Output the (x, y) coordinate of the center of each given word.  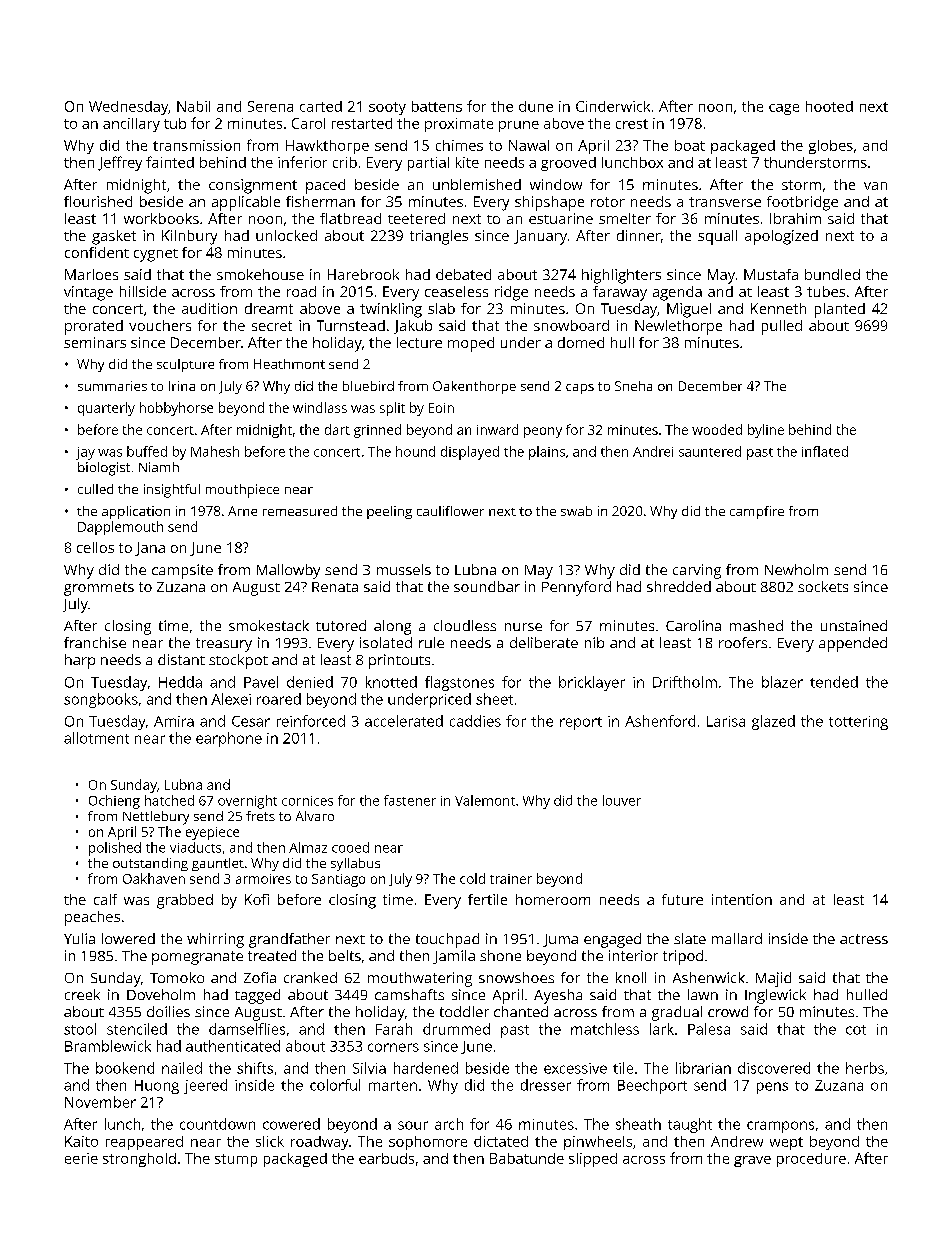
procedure (811, 1160)
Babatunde (527, 1158)
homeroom (553, 899)
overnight (247, 802)
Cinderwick (613, 106)
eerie (81, 1158)
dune (536, 106)
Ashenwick (709, 977)
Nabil (193, 106)
